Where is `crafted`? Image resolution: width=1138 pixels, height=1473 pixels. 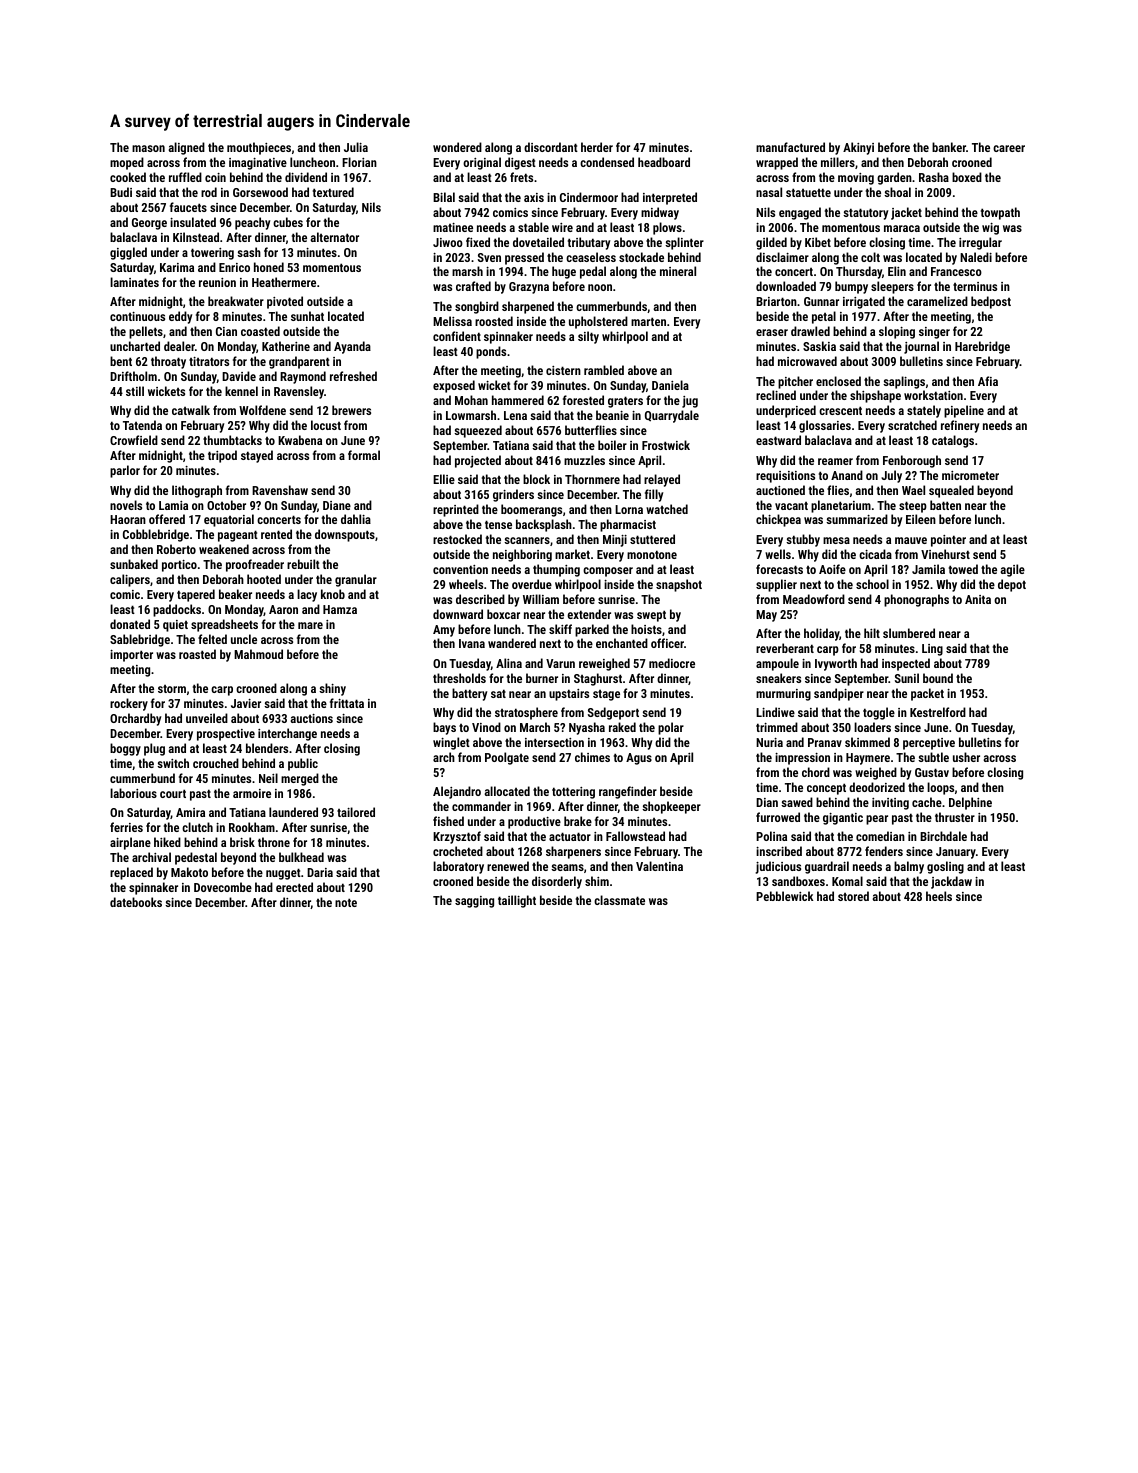 crafted is located at coordinates (473, 286).
